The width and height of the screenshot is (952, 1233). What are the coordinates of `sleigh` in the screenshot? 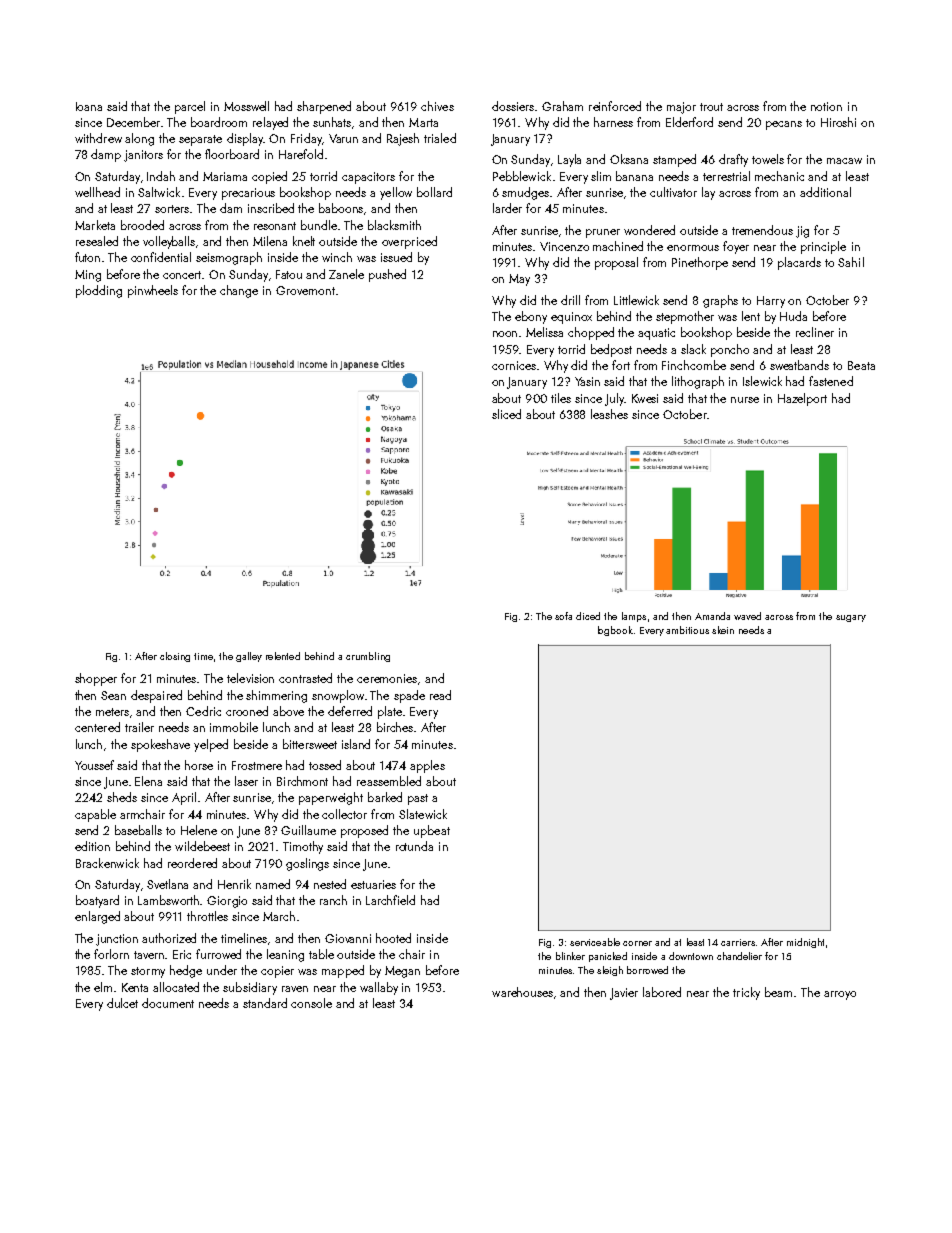 It's located at (610, 971).
